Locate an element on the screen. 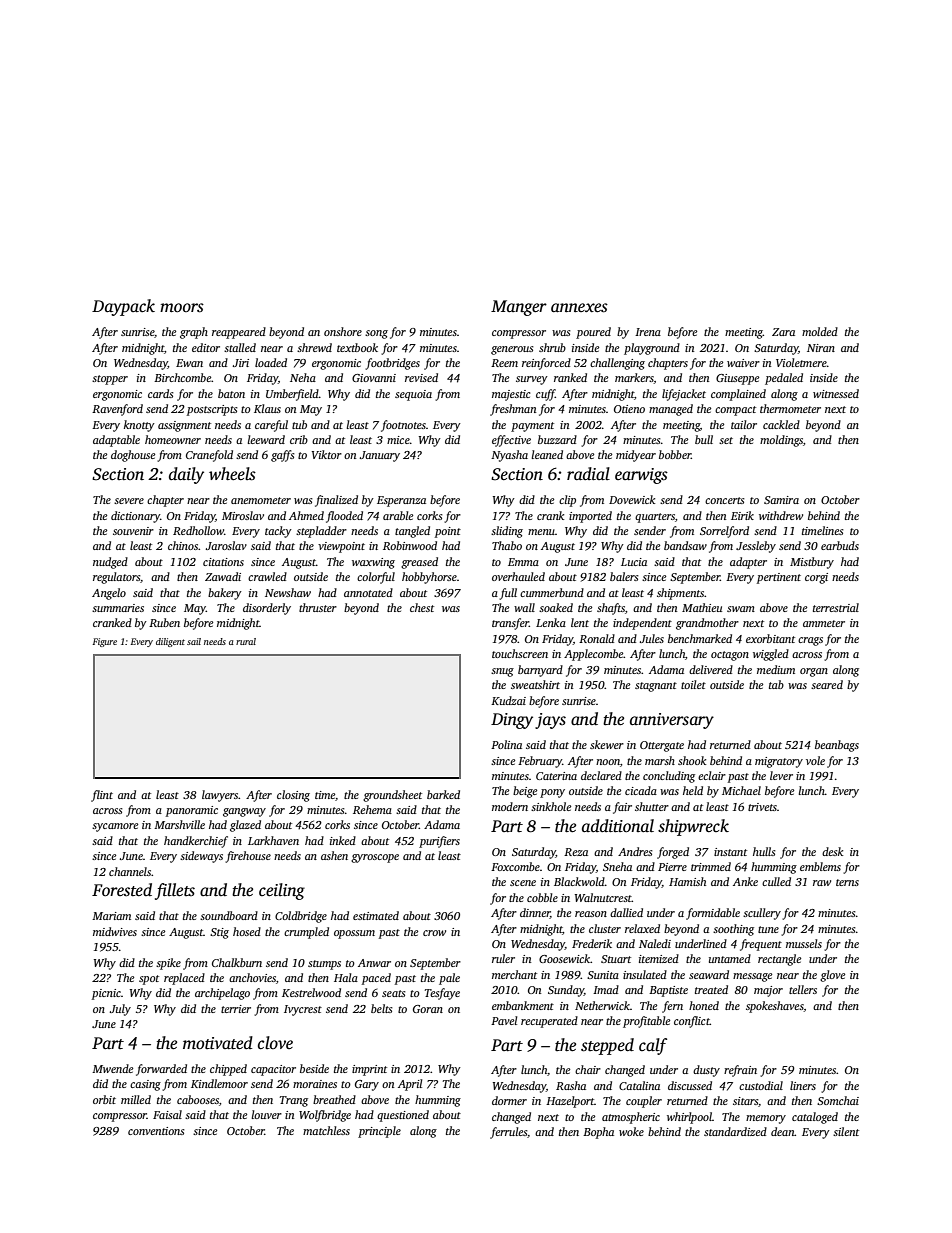 The image size is (952, 1233). principle is located at coordinates (379, 1132).
